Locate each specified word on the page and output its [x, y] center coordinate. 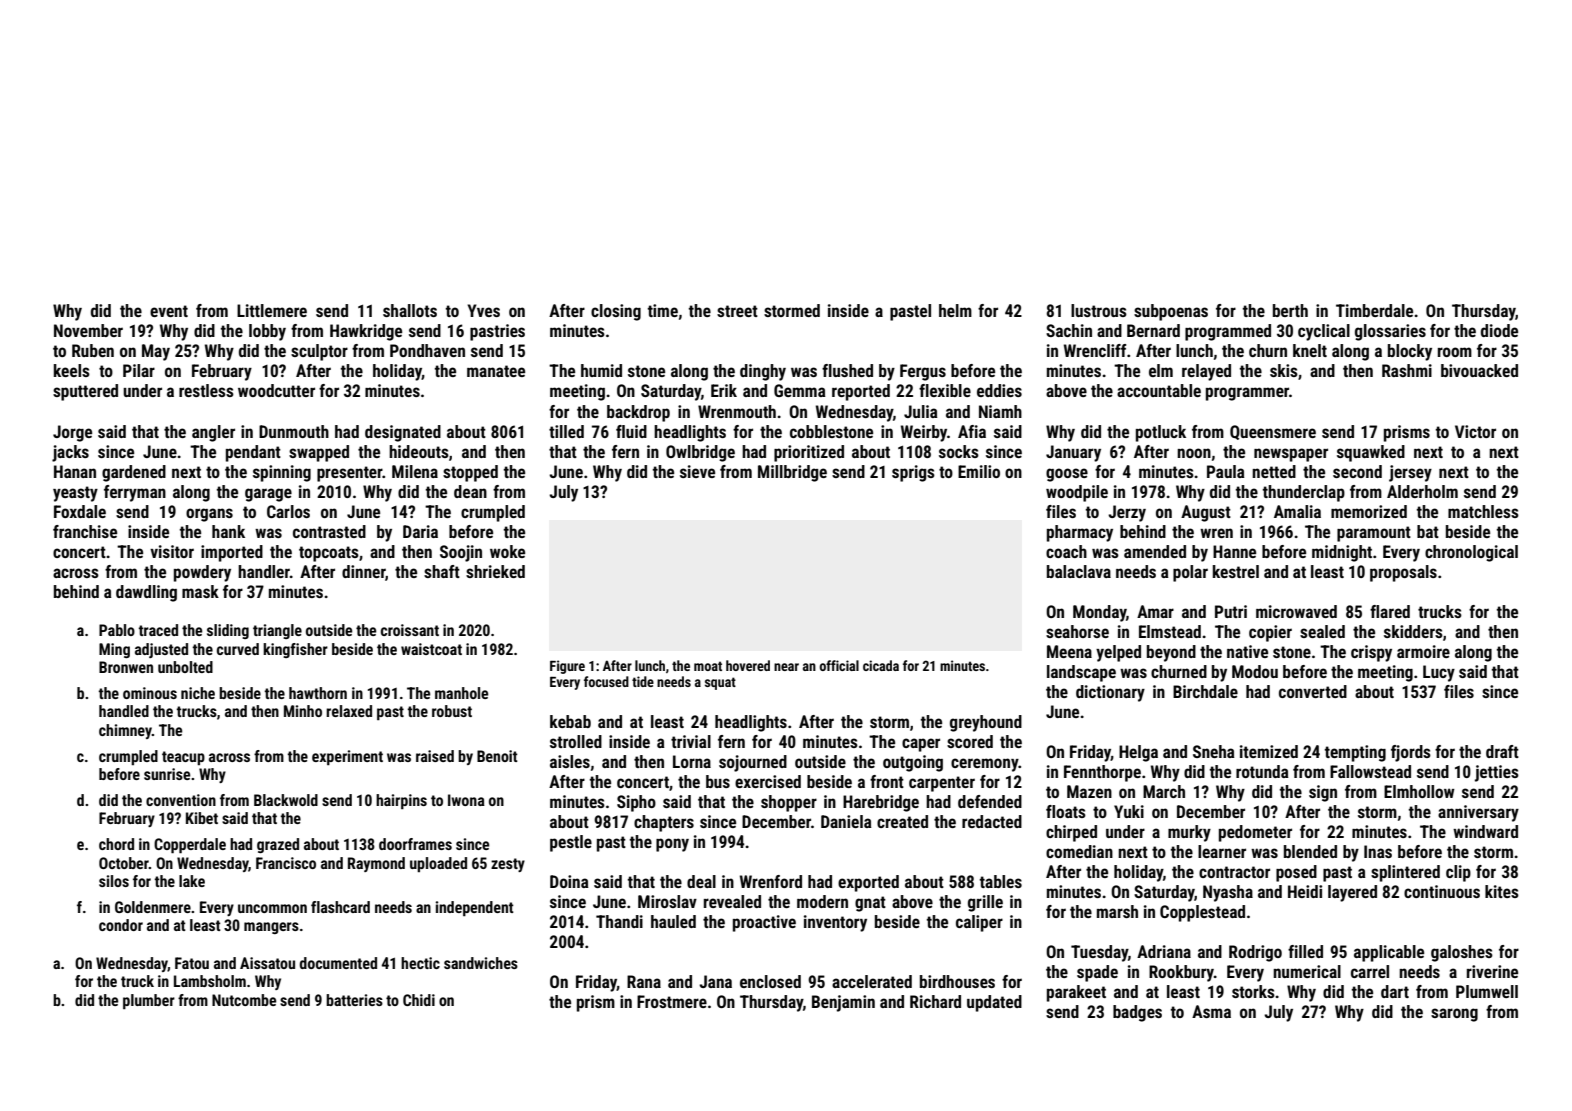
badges [1137, 1013]
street [737, 311]
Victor [1475, 431]
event [169, 311]
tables [1001, 881]
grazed [278, 845]
